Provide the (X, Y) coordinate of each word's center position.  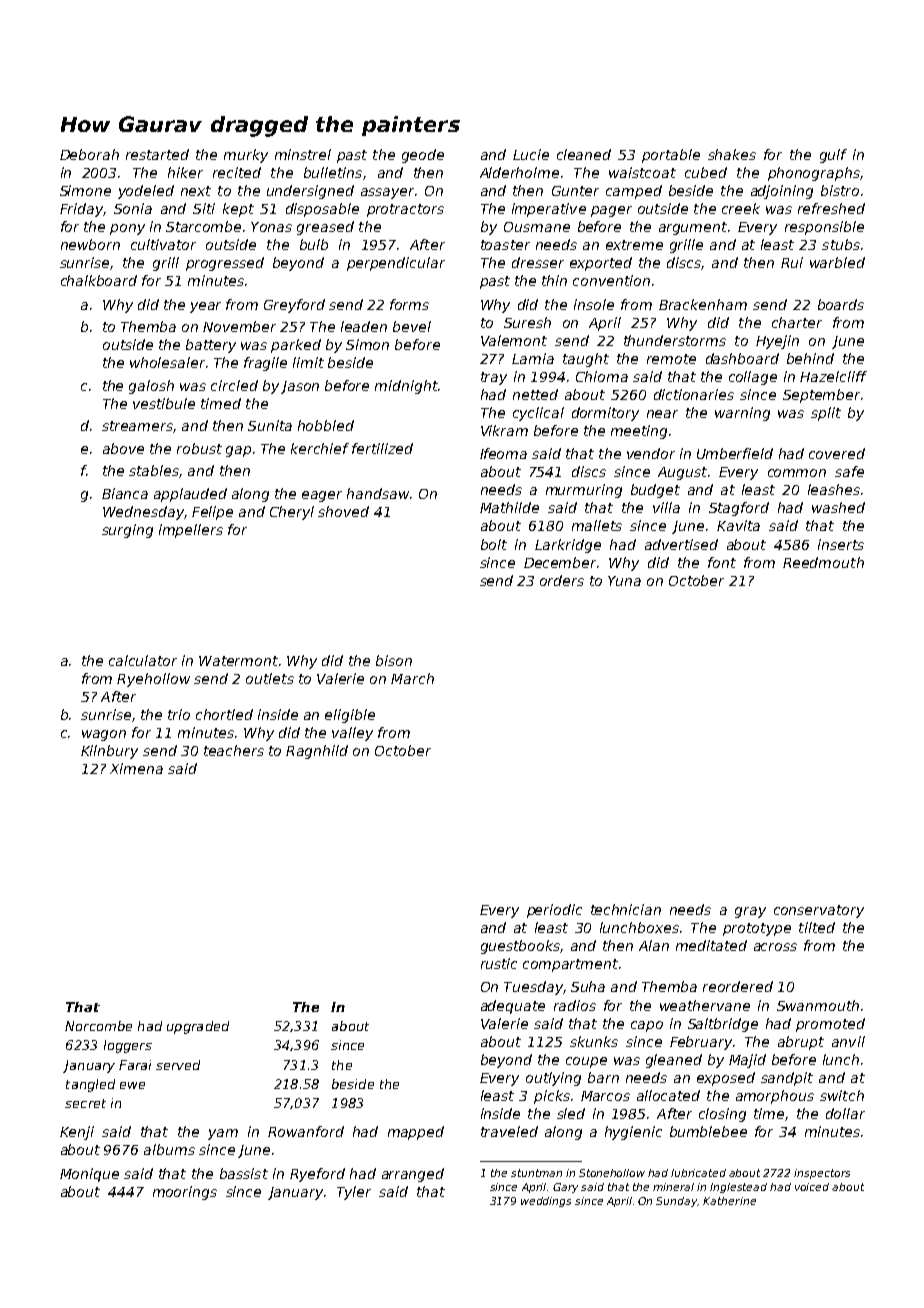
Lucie (531, 154)
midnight (406, 387)
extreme (634, 245)
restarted (157, 154)
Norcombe (98, 1026)
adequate (513, 1007)
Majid (747, 1061)
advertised (681, 544)
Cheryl (292, 513)
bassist (244, 1173)
